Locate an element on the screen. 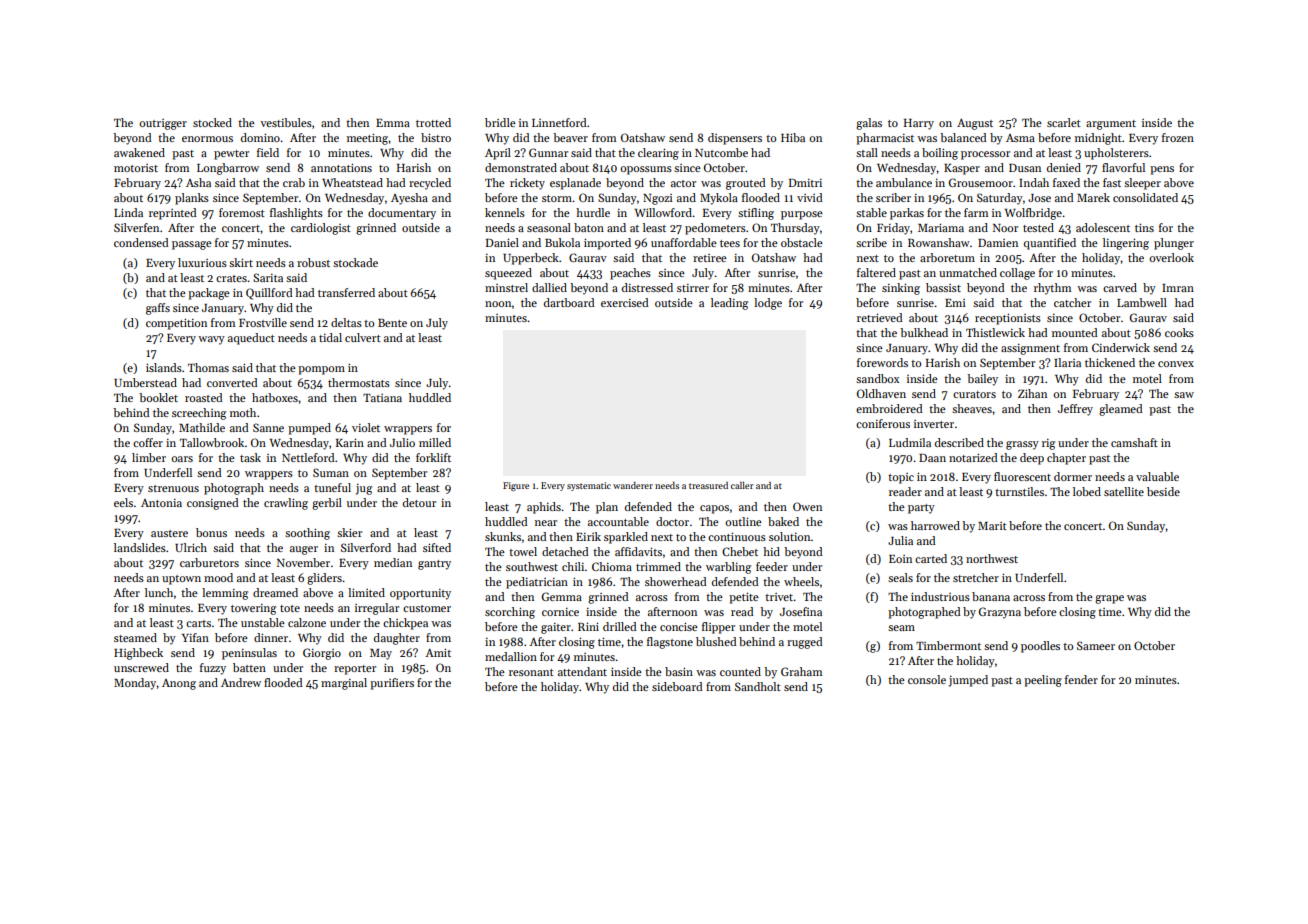  camshaft is located at coordinates (1134, 442).
